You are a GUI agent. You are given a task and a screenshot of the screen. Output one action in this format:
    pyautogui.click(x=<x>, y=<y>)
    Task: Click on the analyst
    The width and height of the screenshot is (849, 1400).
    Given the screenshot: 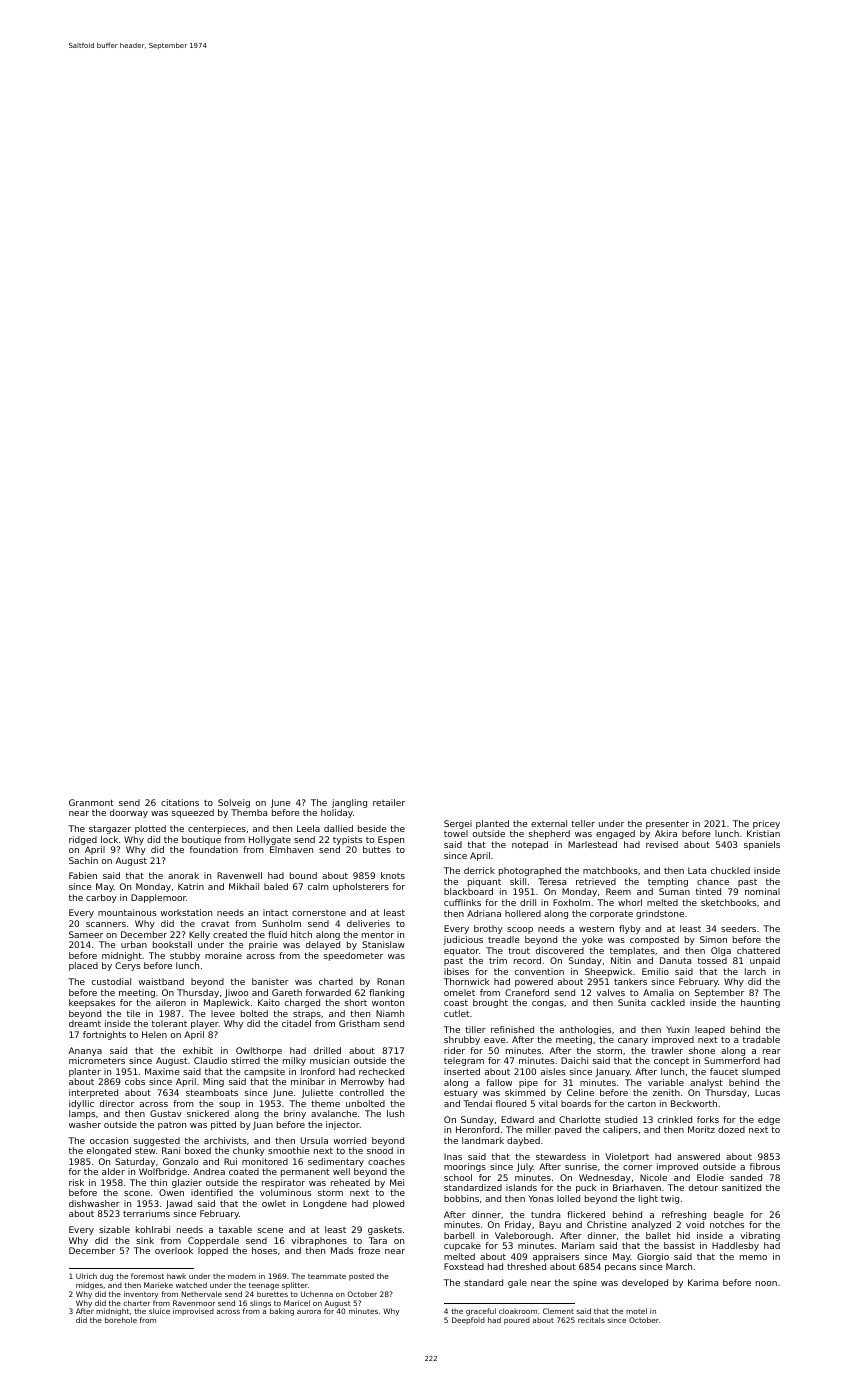 What is the action you would take?
    pyautogui.click(x=706, y=1083)
